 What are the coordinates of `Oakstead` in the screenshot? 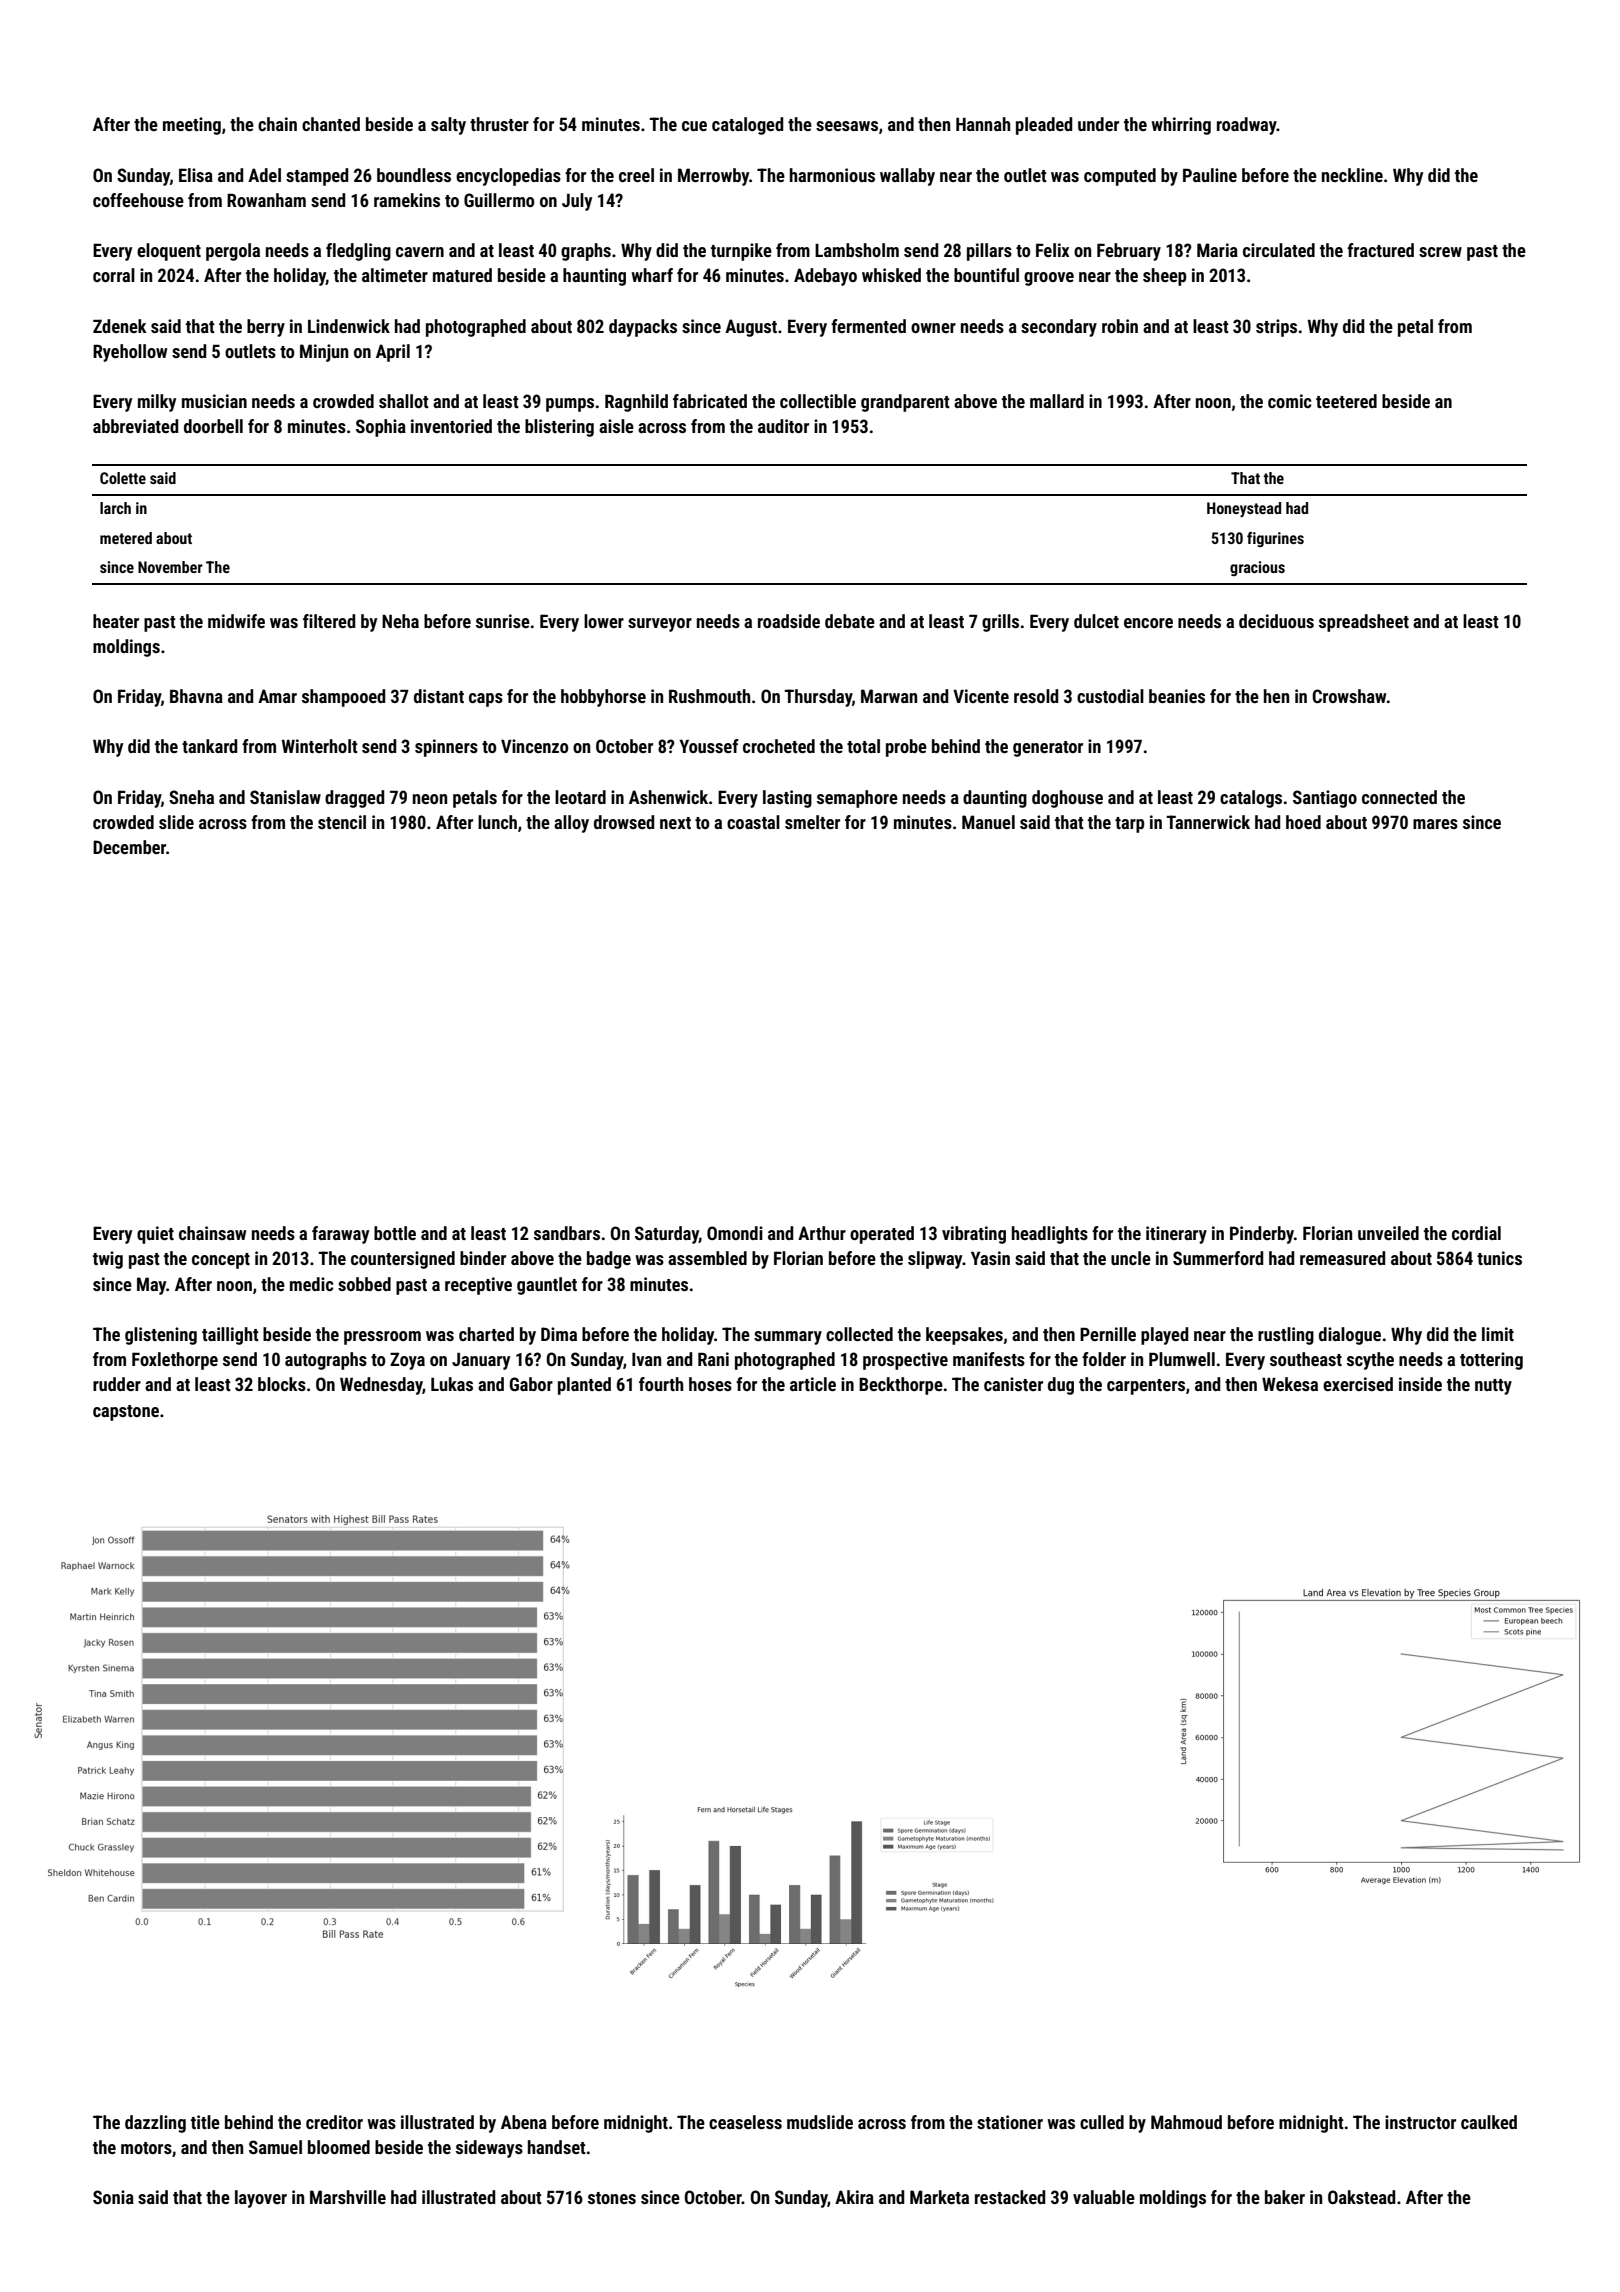 It's located at (1361, 2197).
